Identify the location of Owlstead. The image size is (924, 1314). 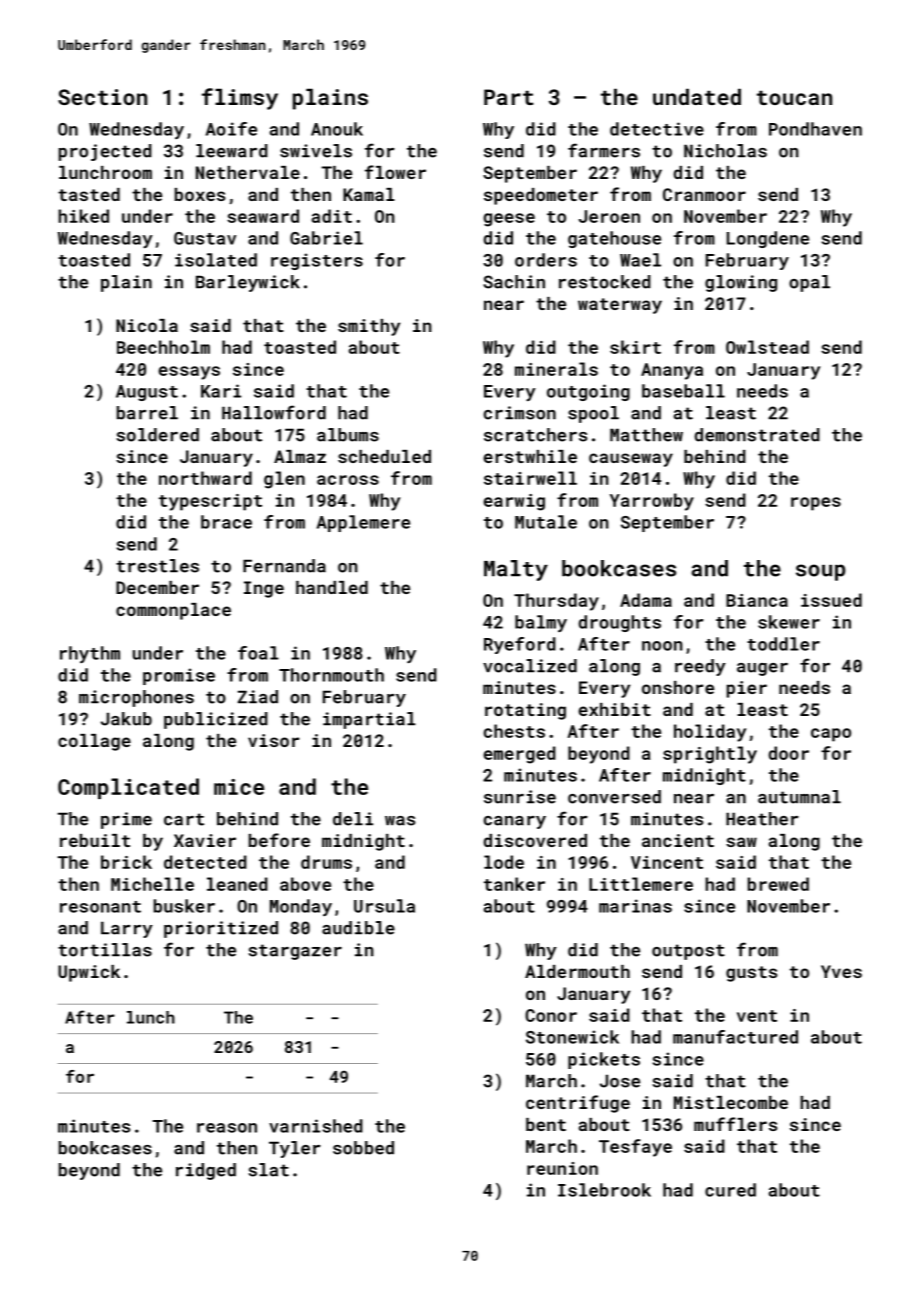
(767, 347).
